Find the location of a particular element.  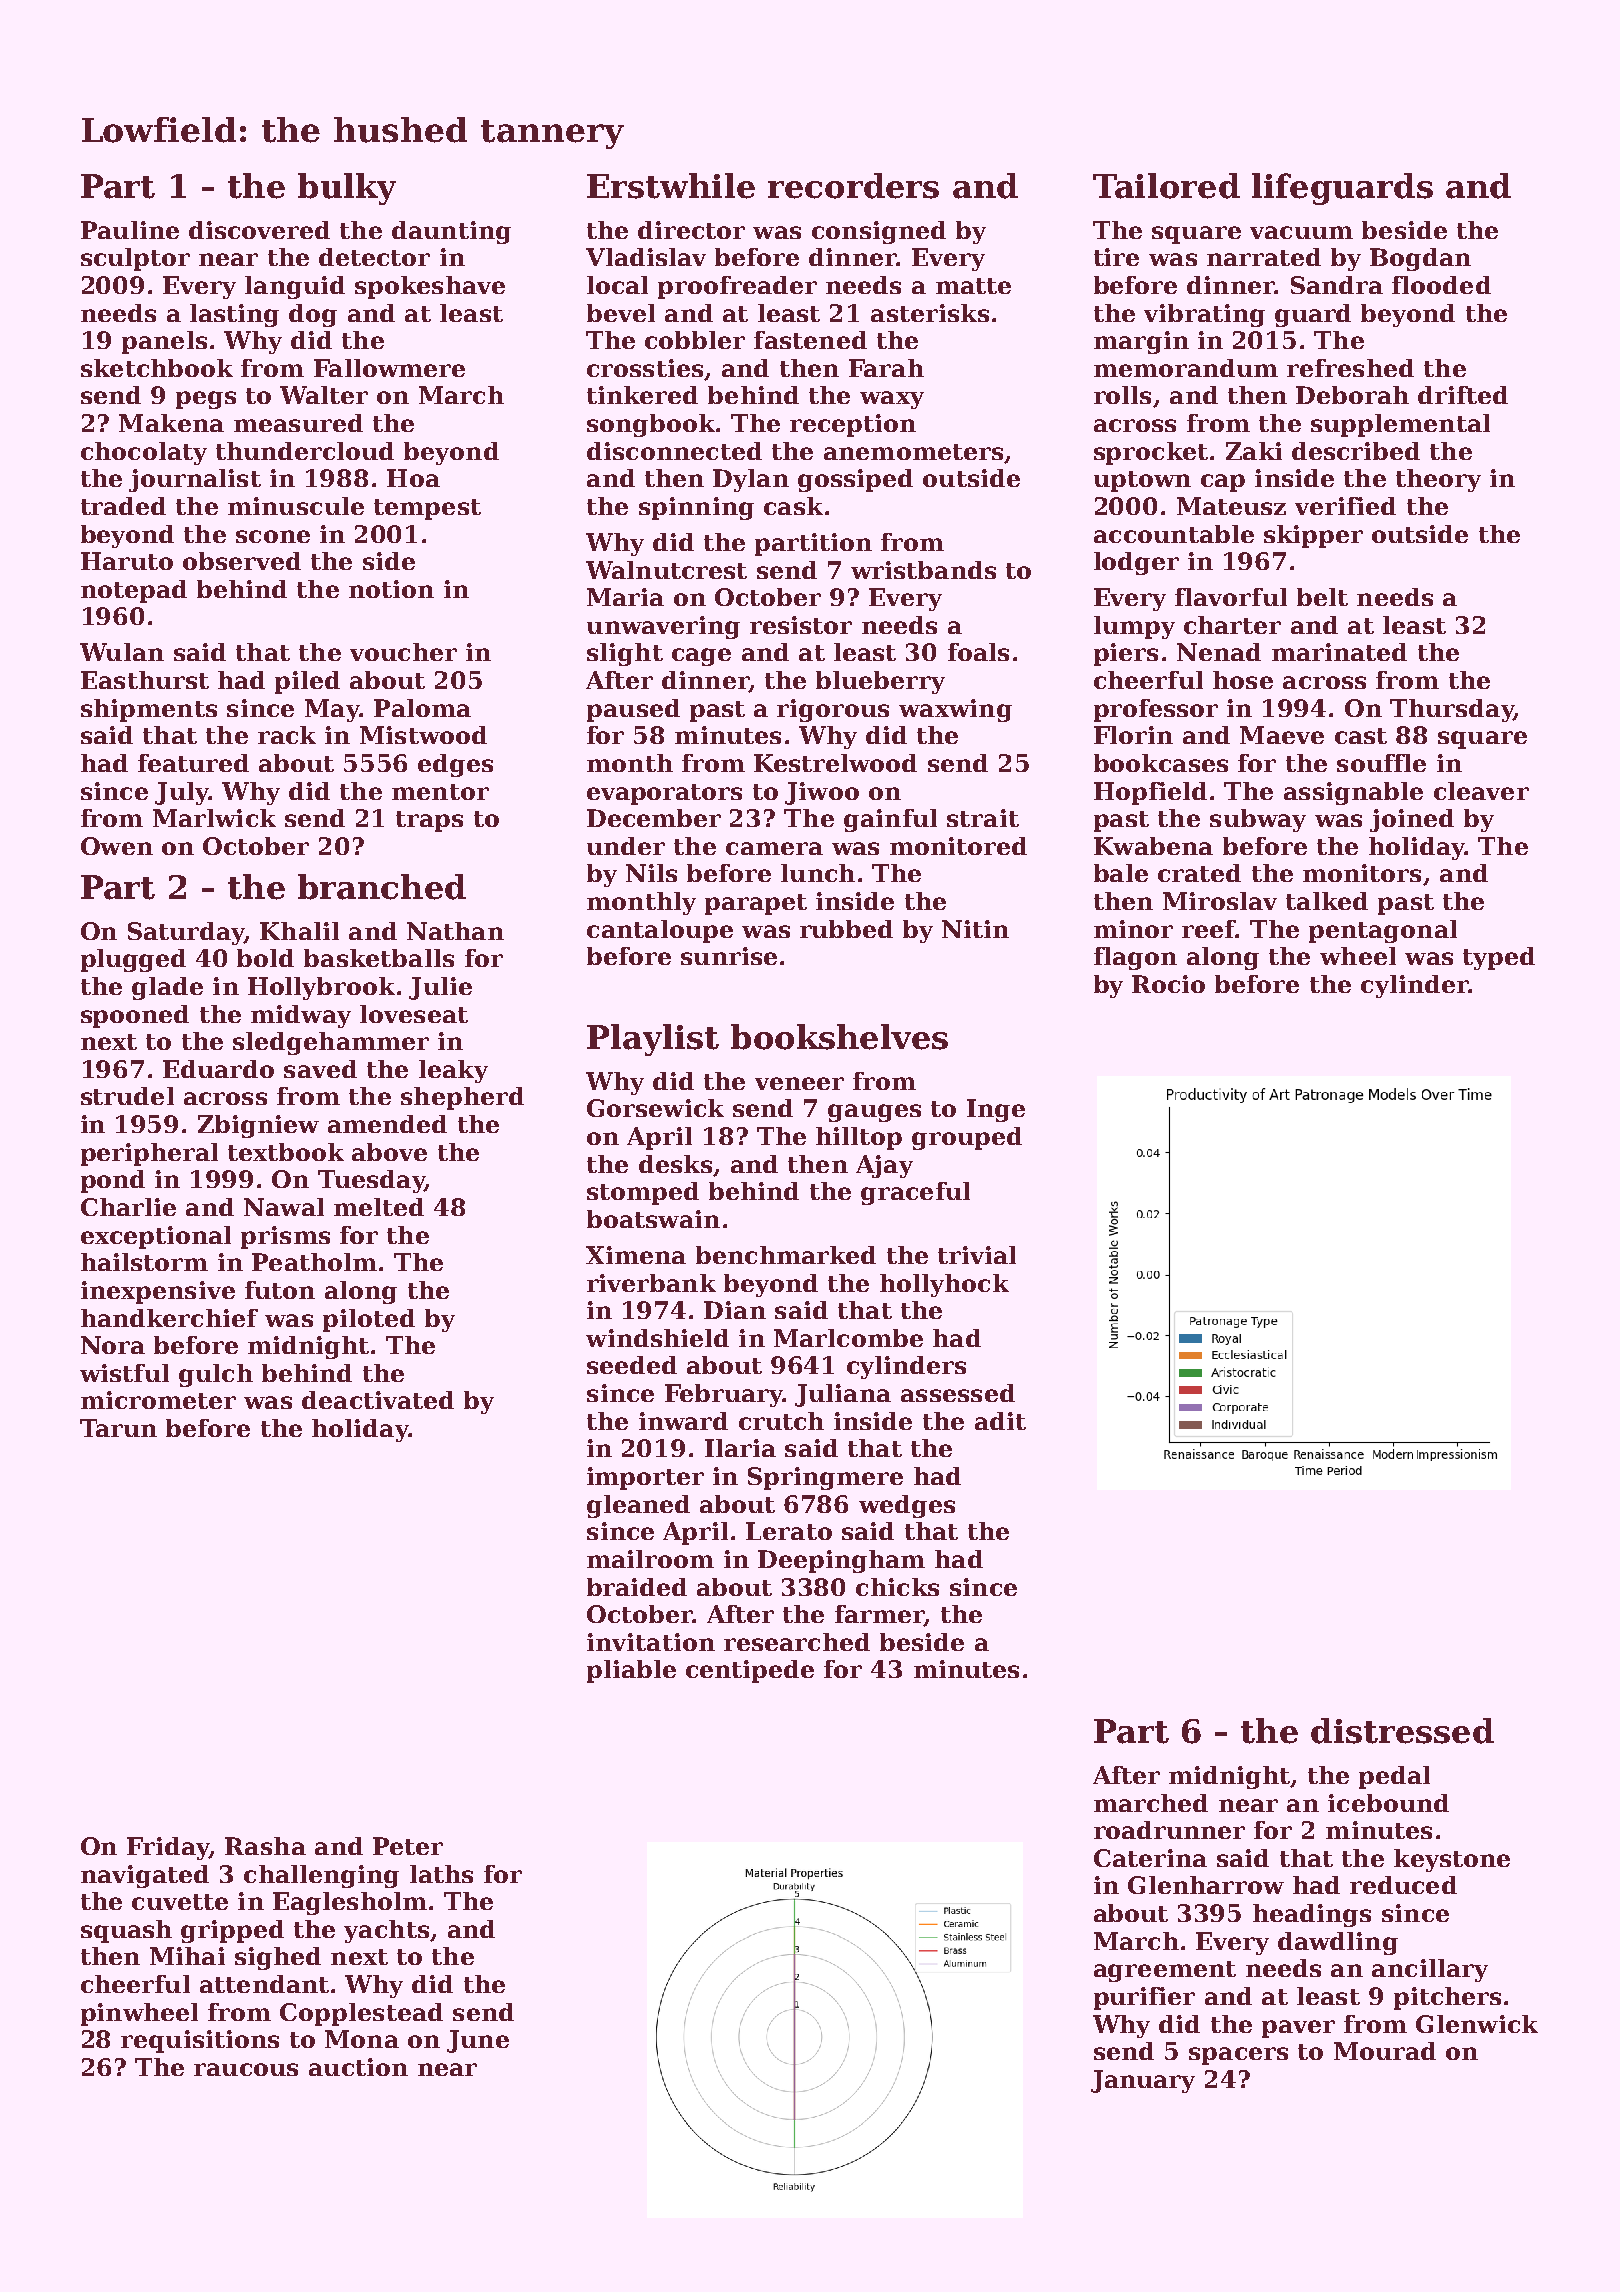

benchmarked is located at coordinates (786, 1255).
